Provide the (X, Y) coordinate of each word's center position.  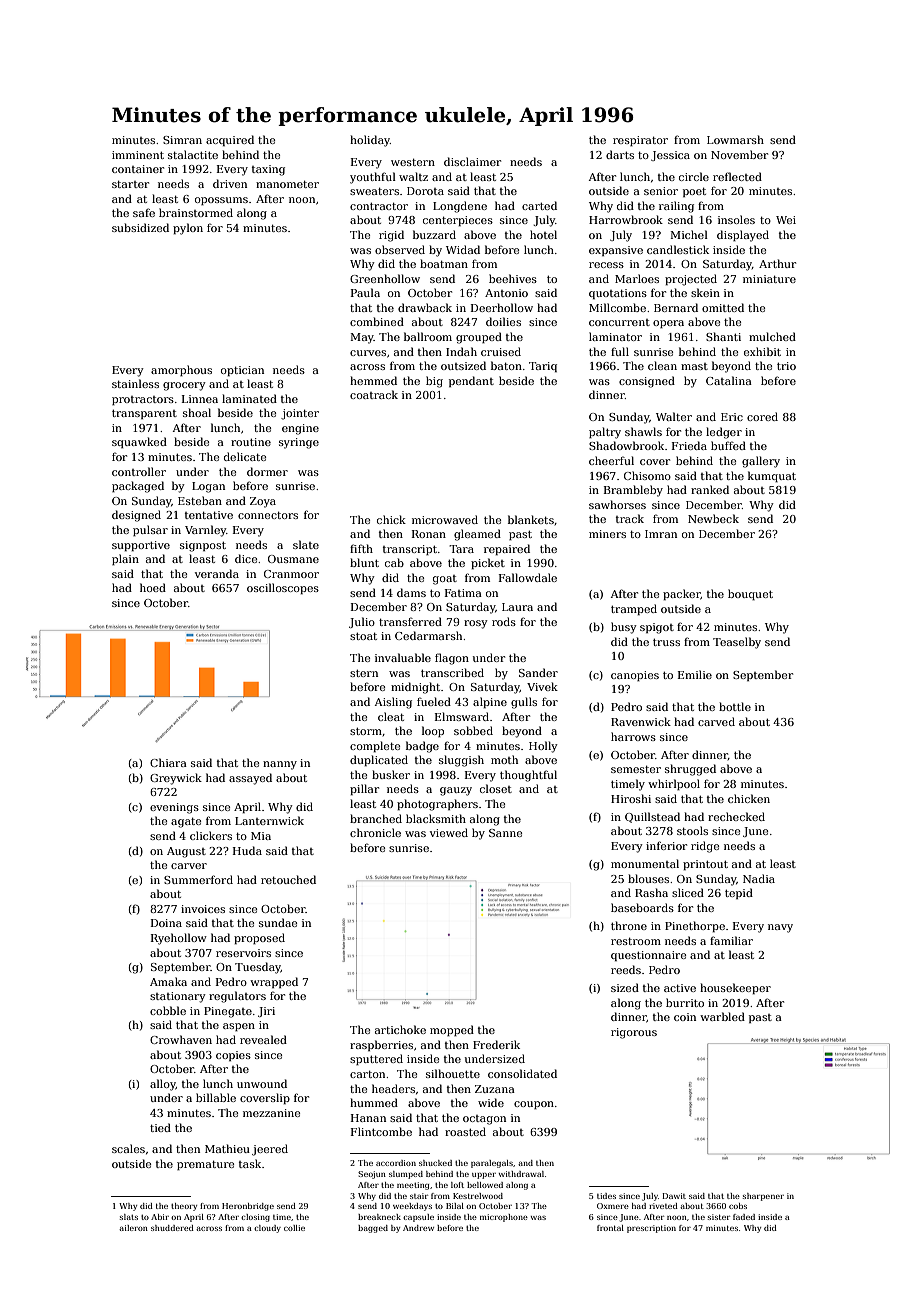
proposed (259, 938)
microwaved (445, 519)
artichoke (400, 1029)
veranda (217, 573)
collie (294, 1228)
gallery (761, 462)
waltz (413, 176)
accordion (396, 1163)
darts (620, 154)
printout (705, 865)
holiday (370, 141)
